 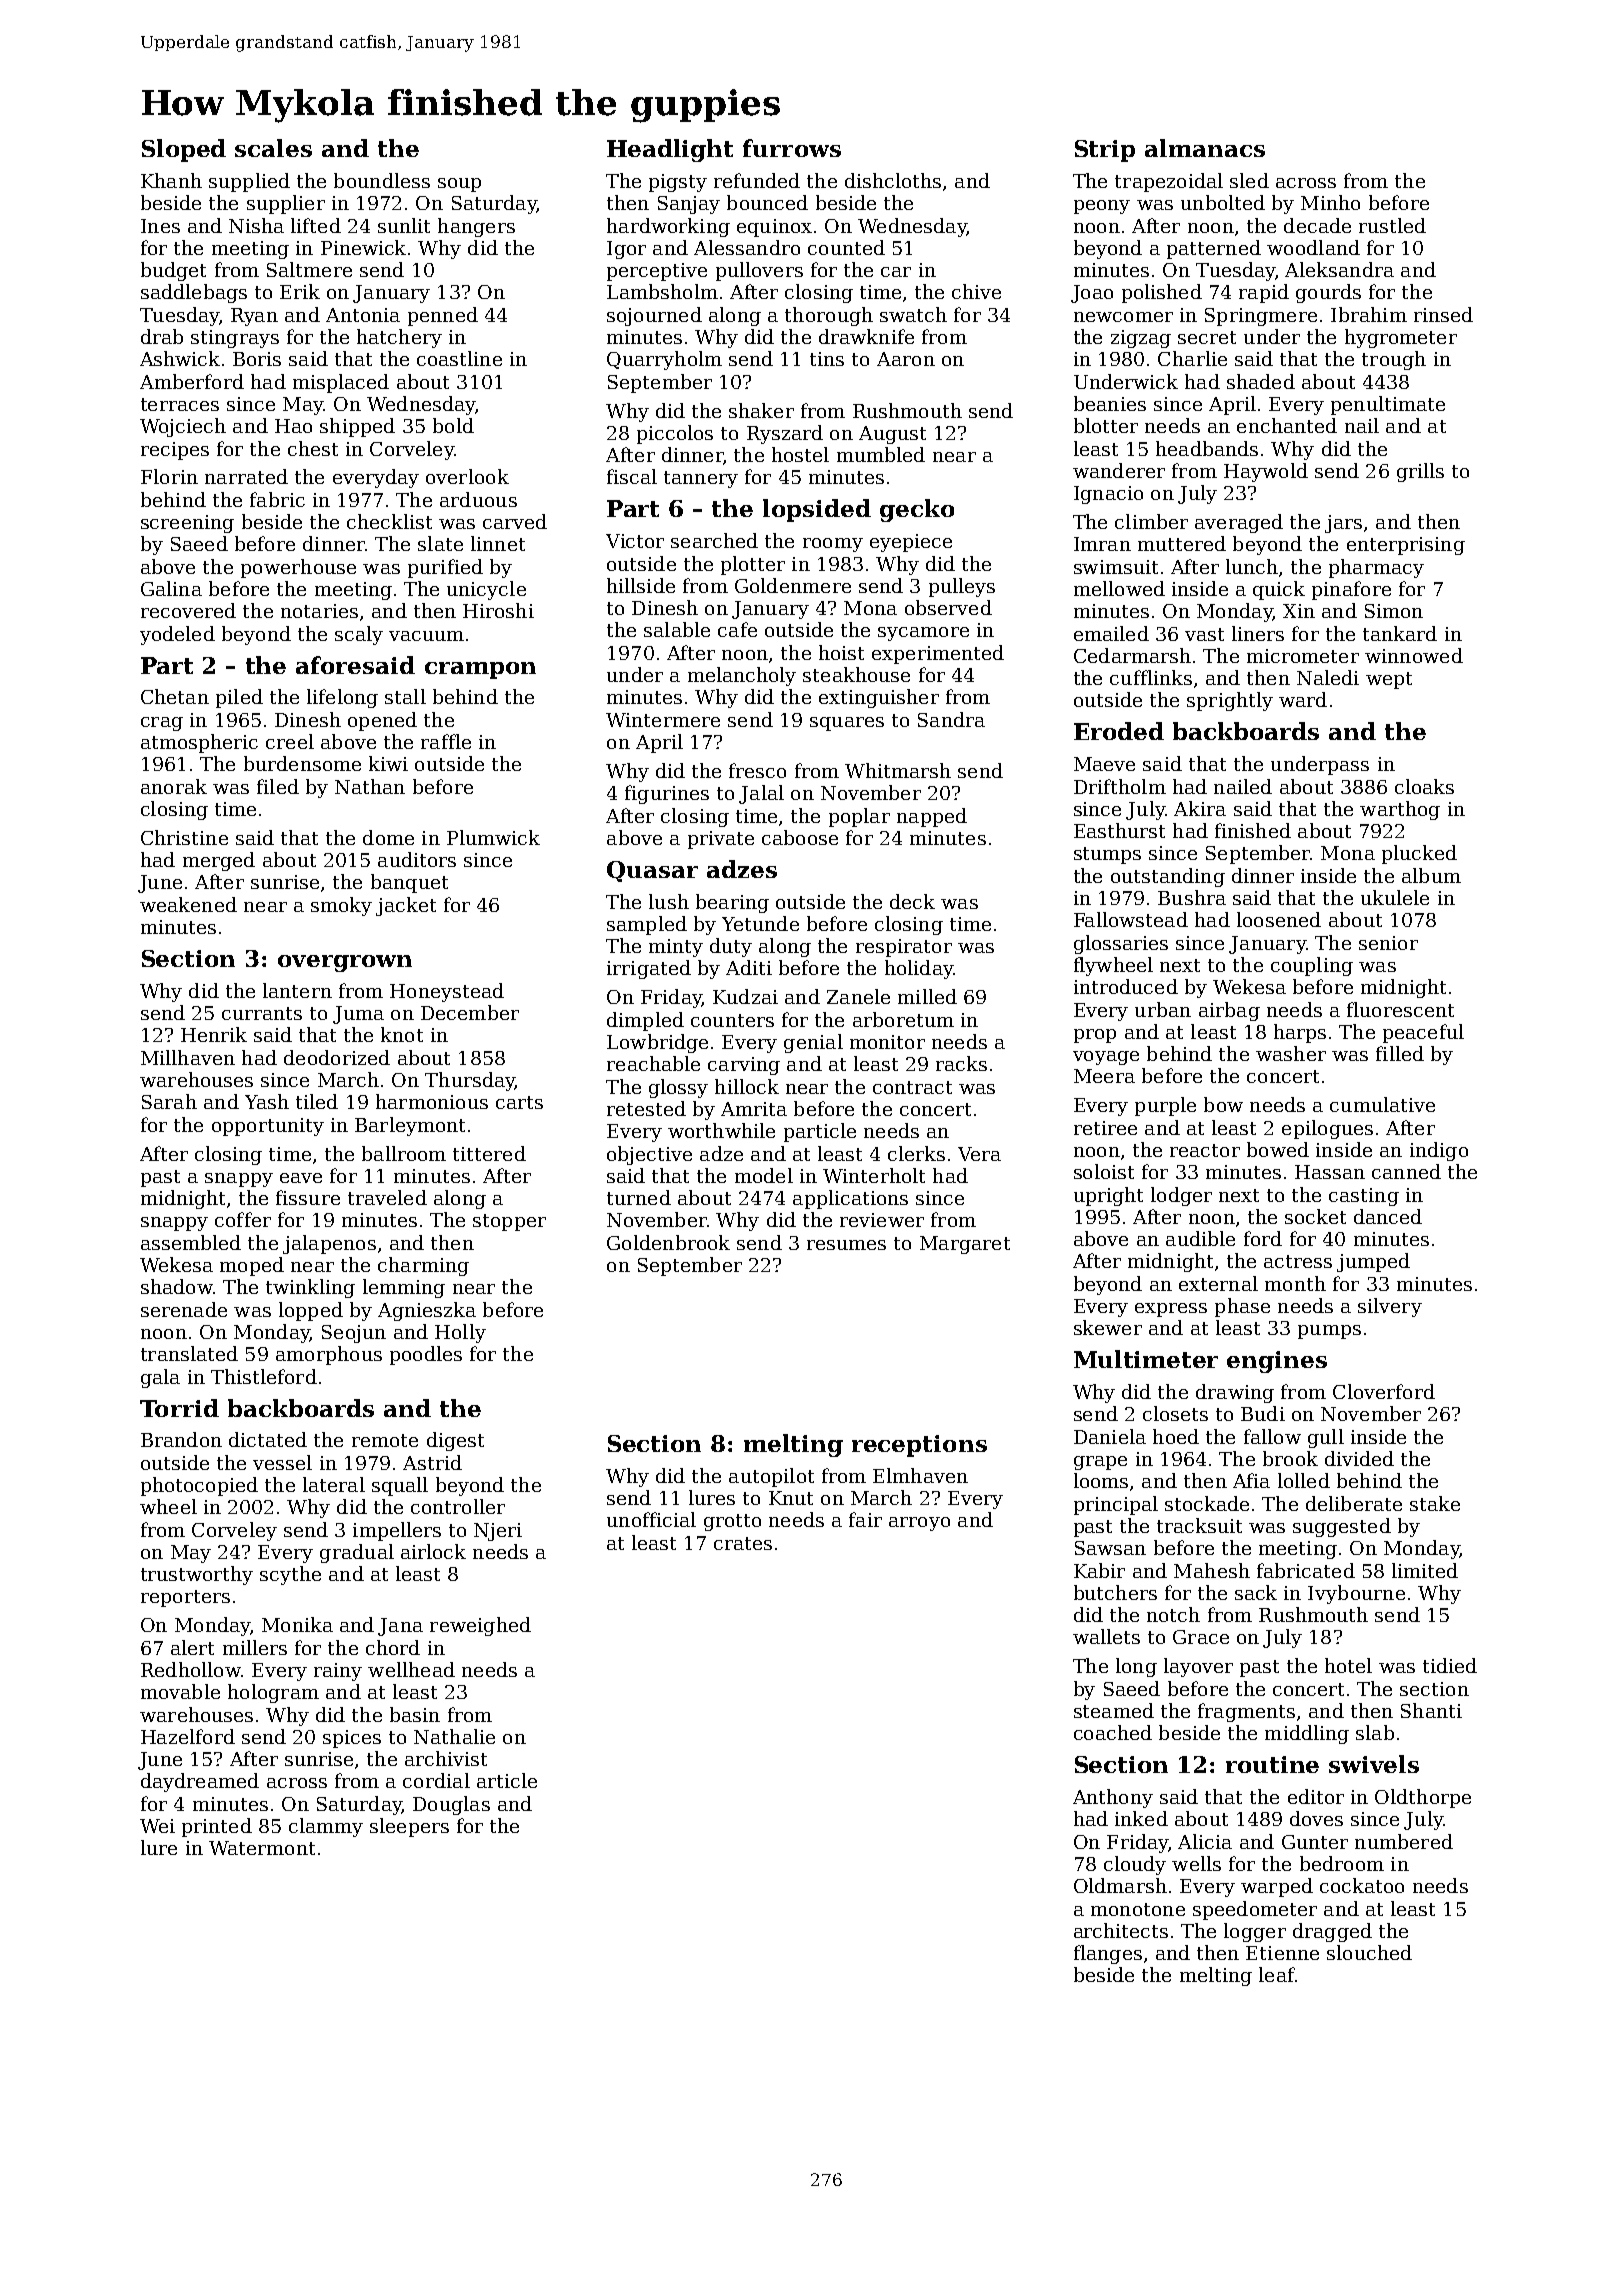 I want to click on album, so click(x=1431, y=875).
